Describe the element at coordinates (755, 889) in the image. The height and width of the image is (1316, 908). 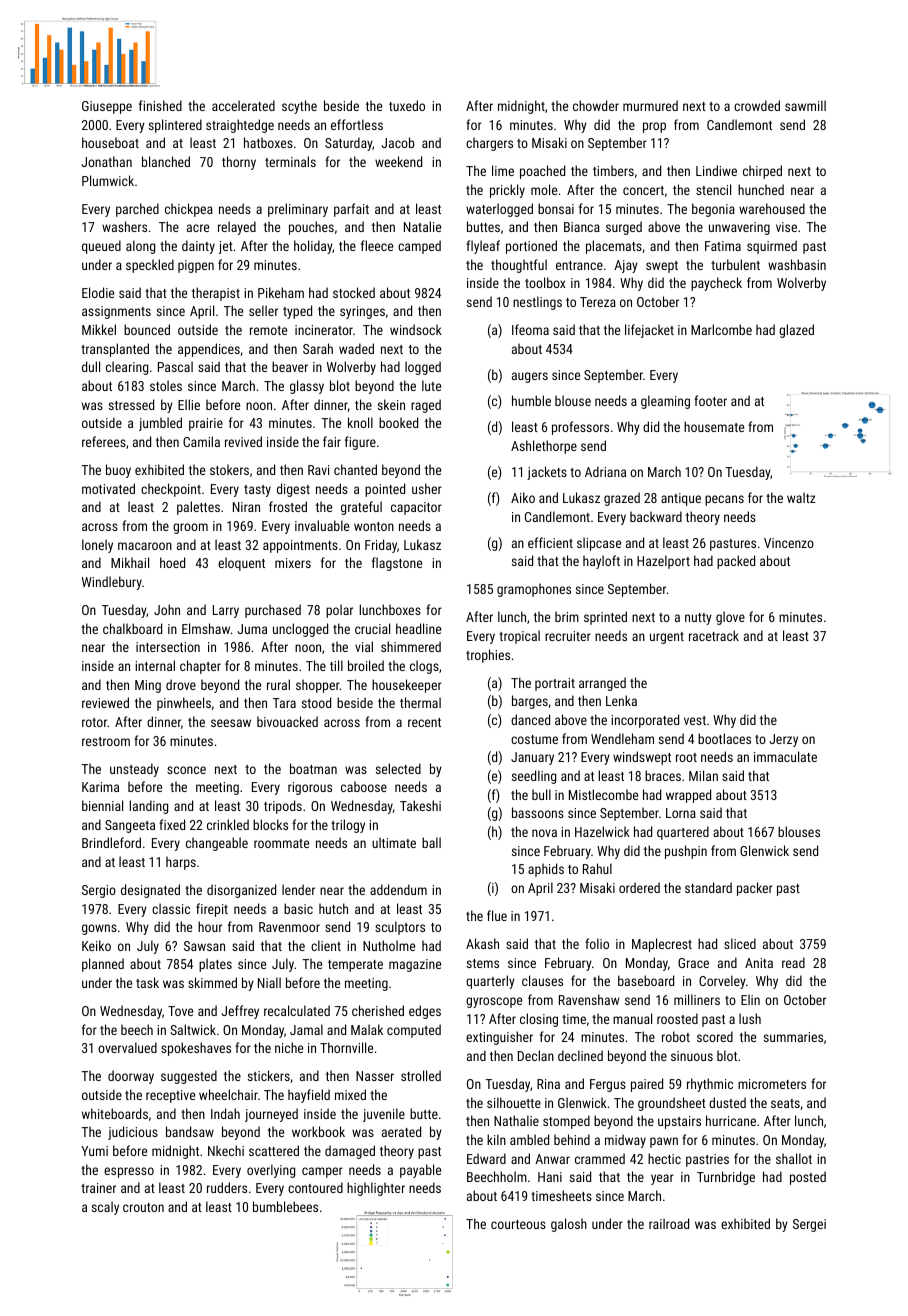
I see `packer` at that location.
